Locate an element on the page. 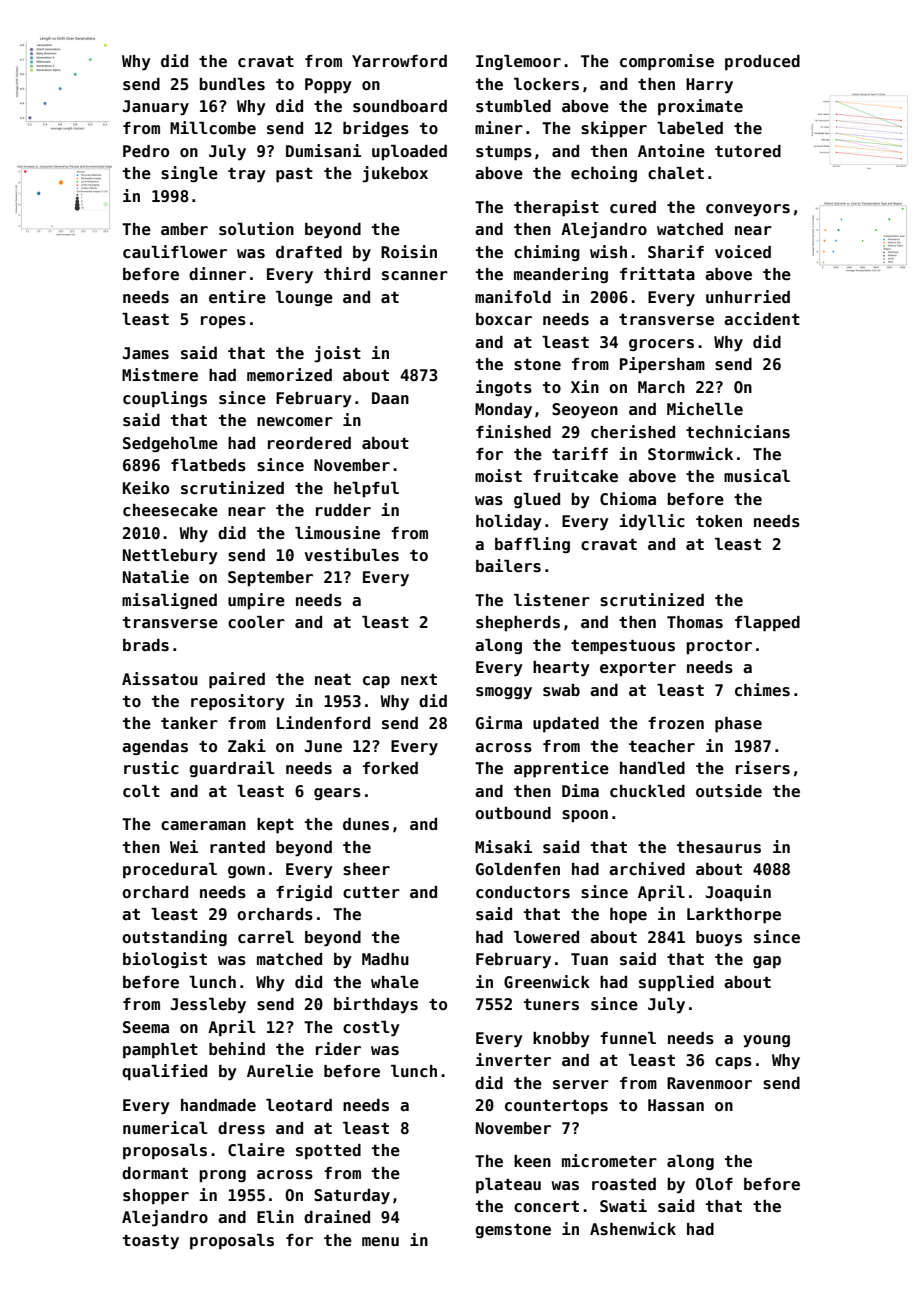 This document has width=924, height=1308. chiming is located at coordinates (547, 253).
